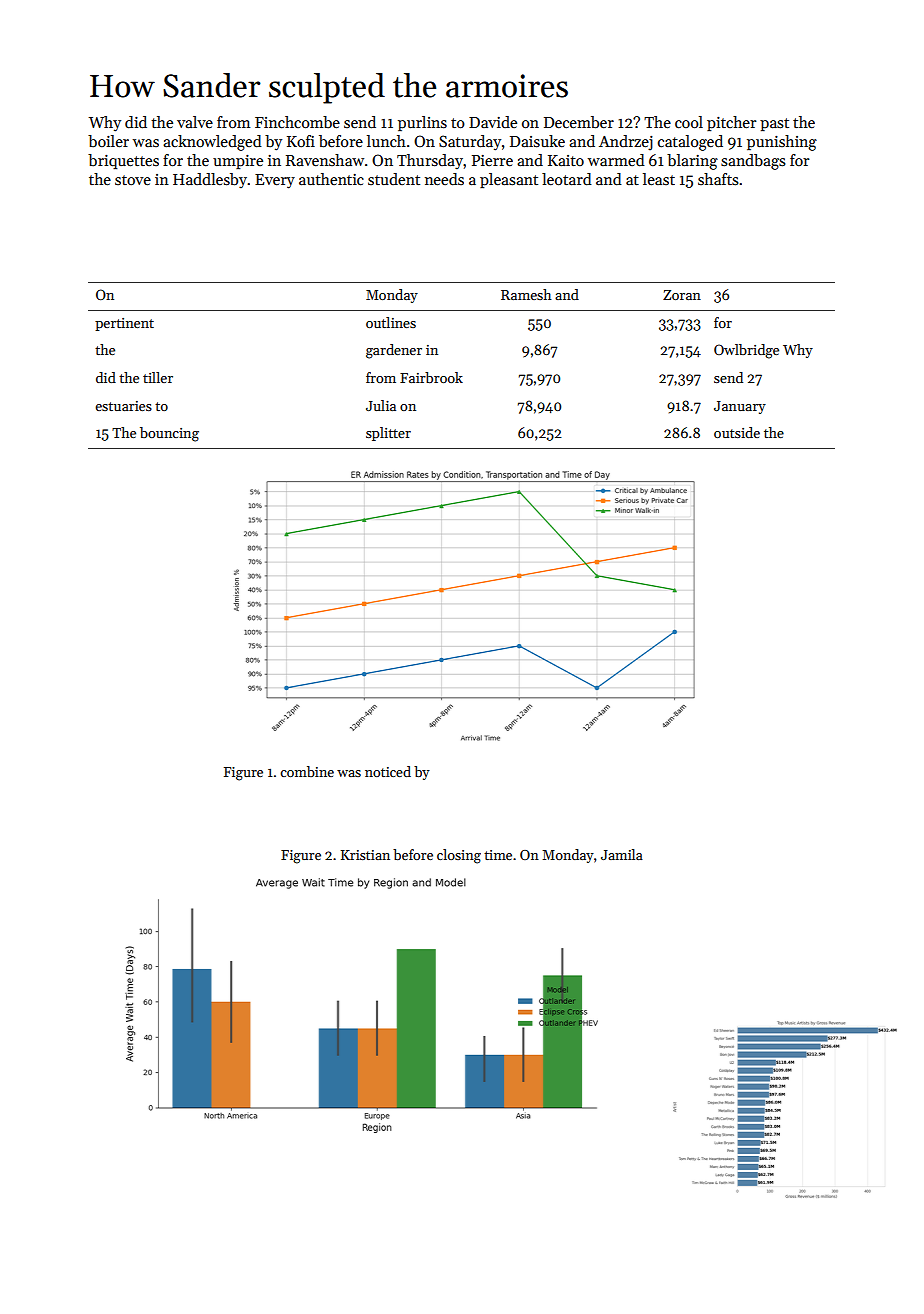 The width and height of the screenshot is (924, 1314). What do you see at coordinates (622, 854) in the screenshot?
I see `Jamila` at bounding box center [622, 854].
